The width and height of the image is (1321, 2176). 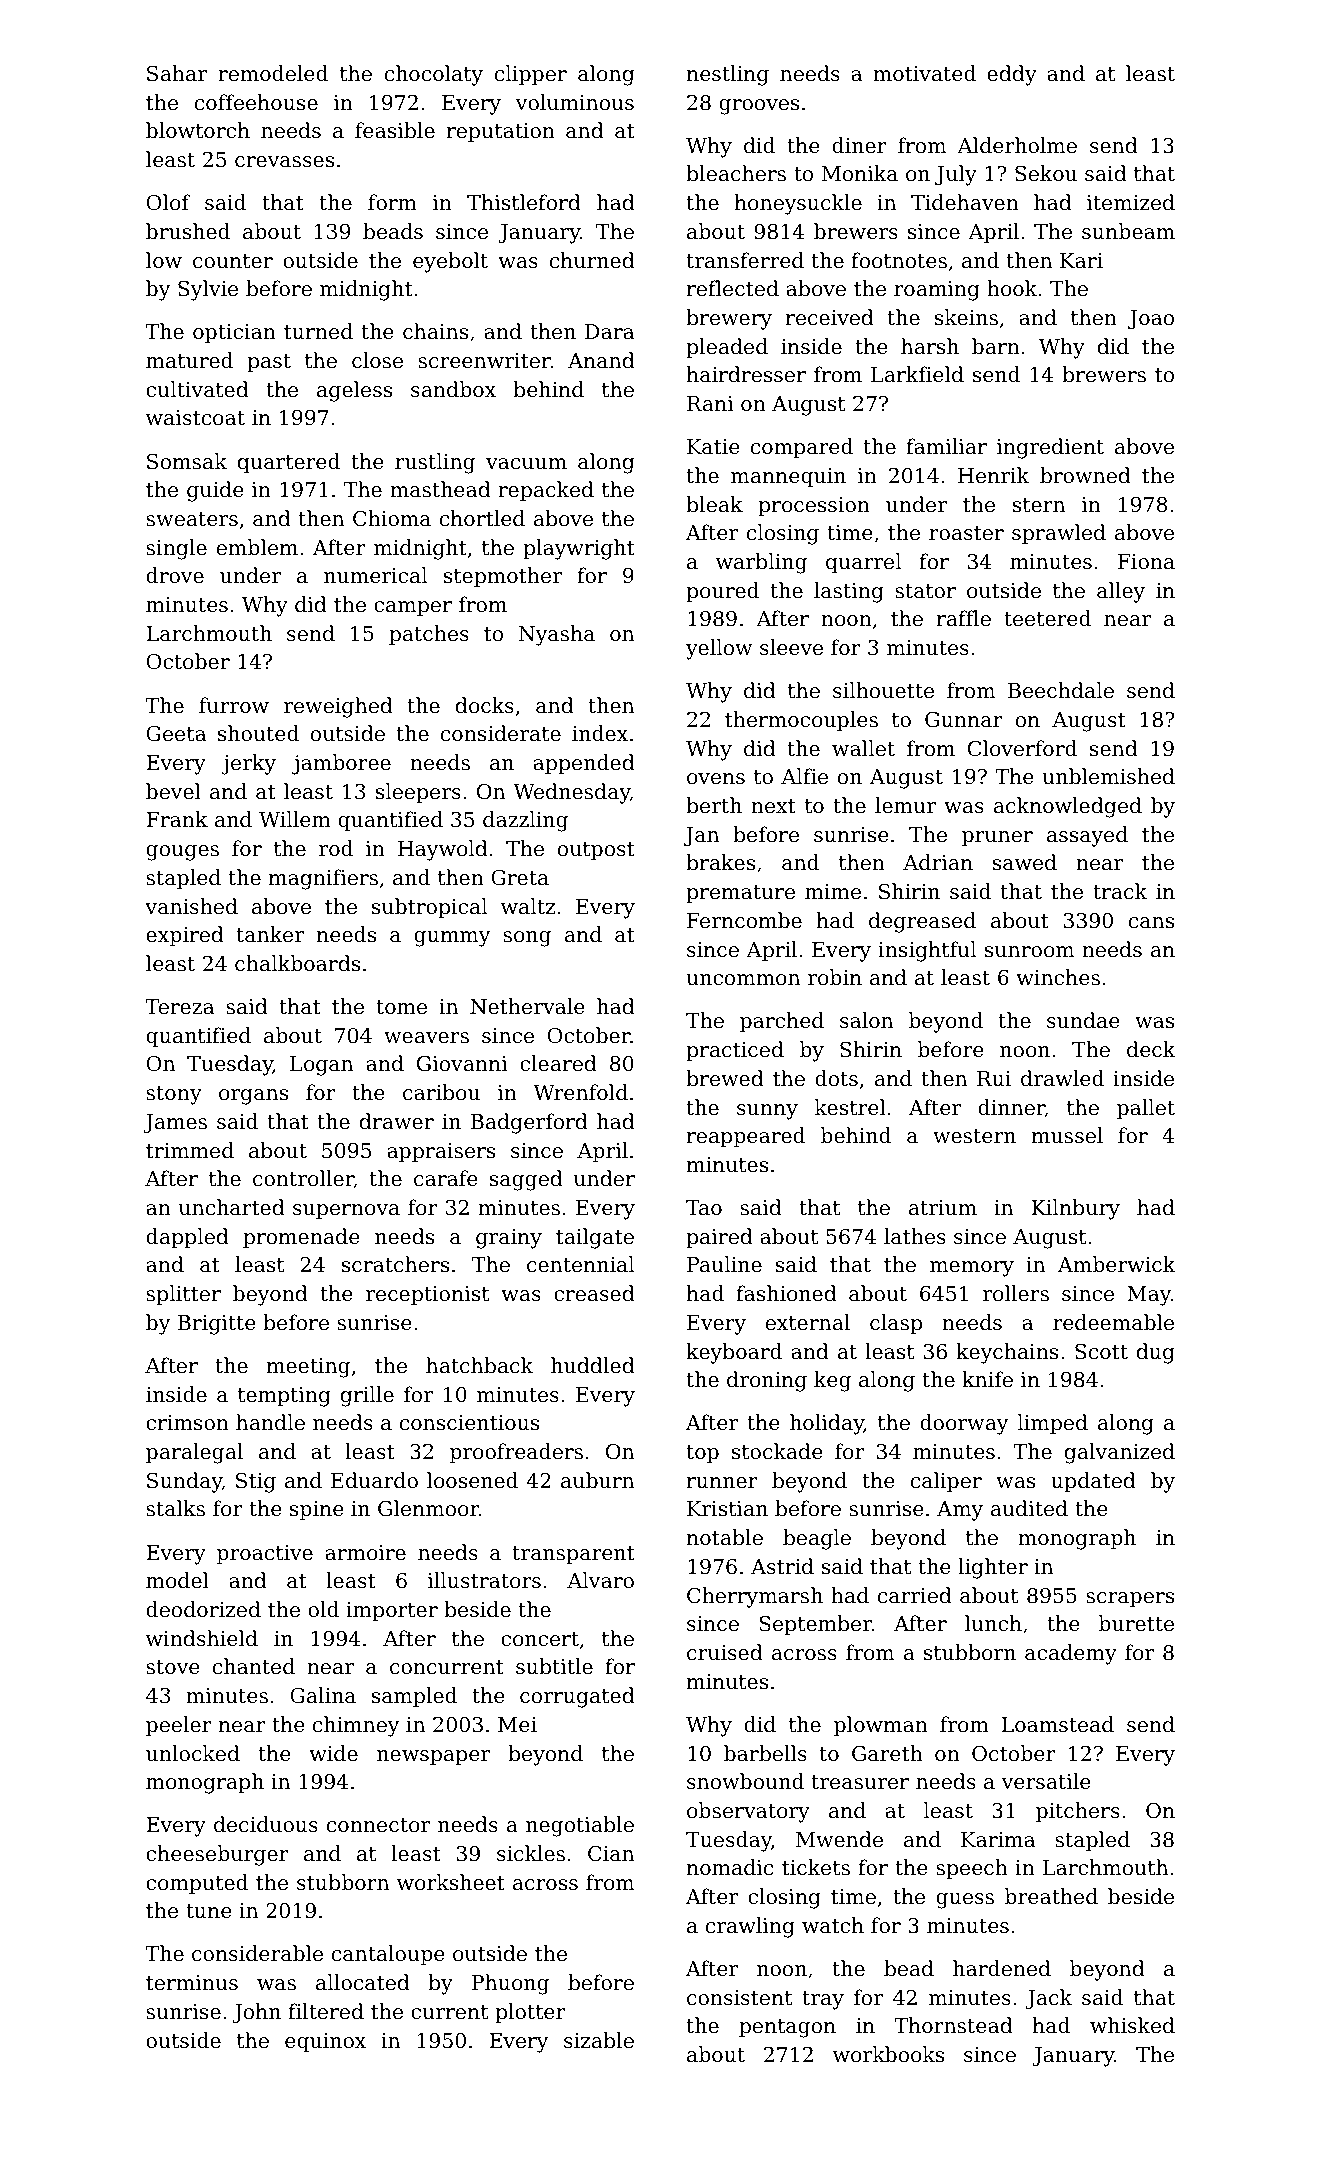 What do you see at coordinates (1051, 1896) in the image?
I see `breathed` at bounding box center [1051, 1896].
